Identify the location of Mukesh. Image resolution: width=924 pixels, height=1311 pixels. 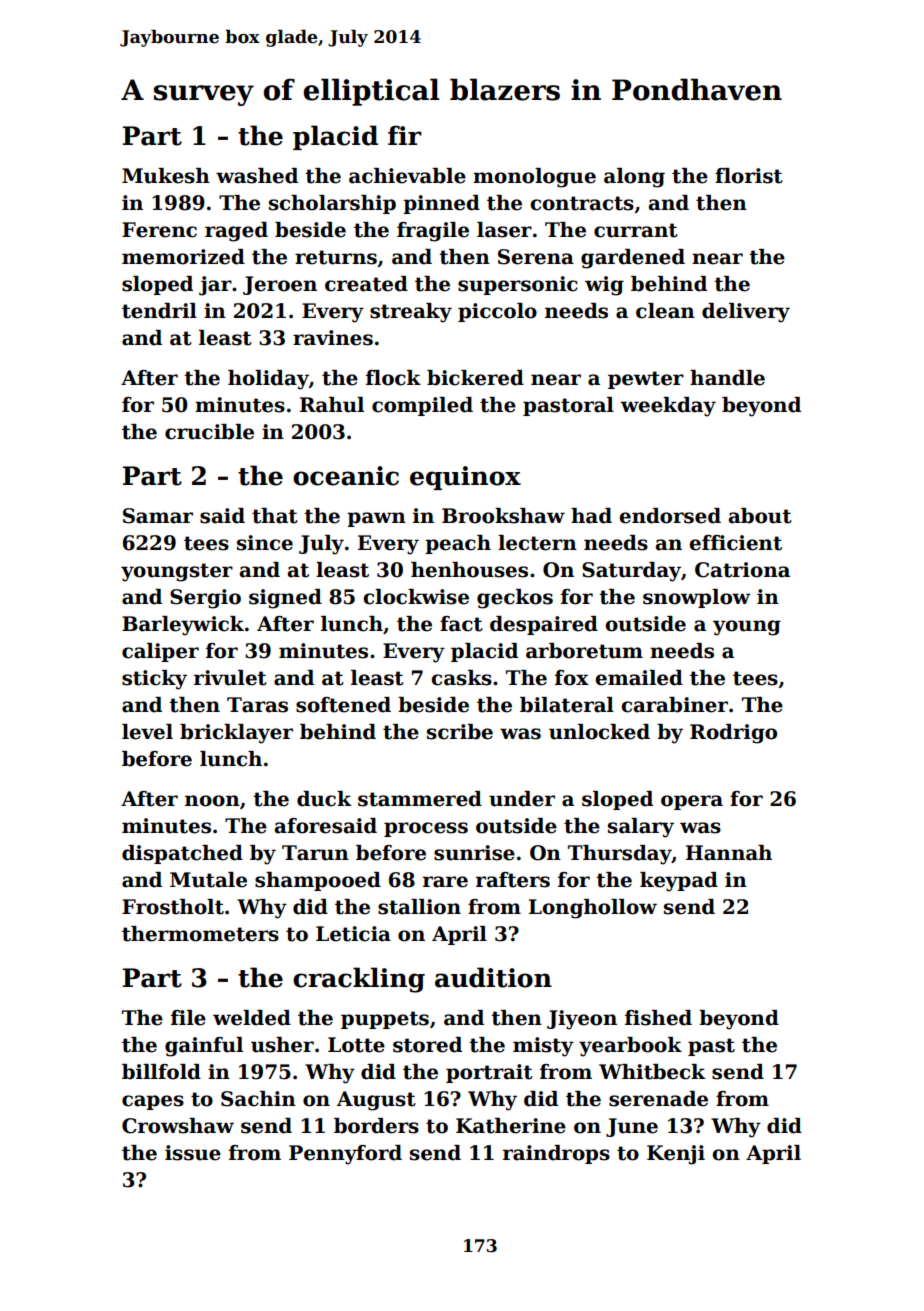
(166, 176).
